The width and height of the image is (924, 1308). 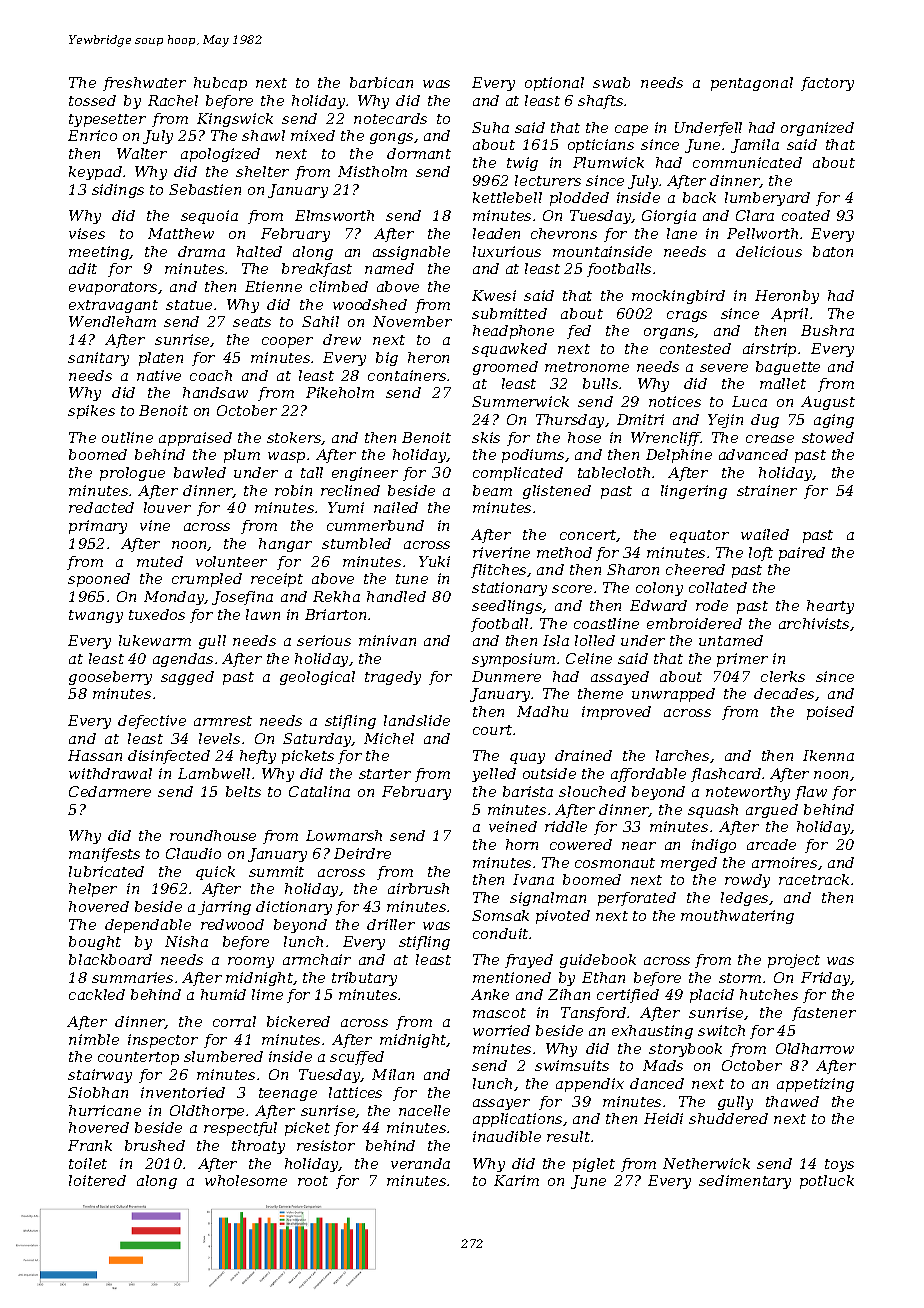 I want to click on bickered, so click(x=298, y=1021).
